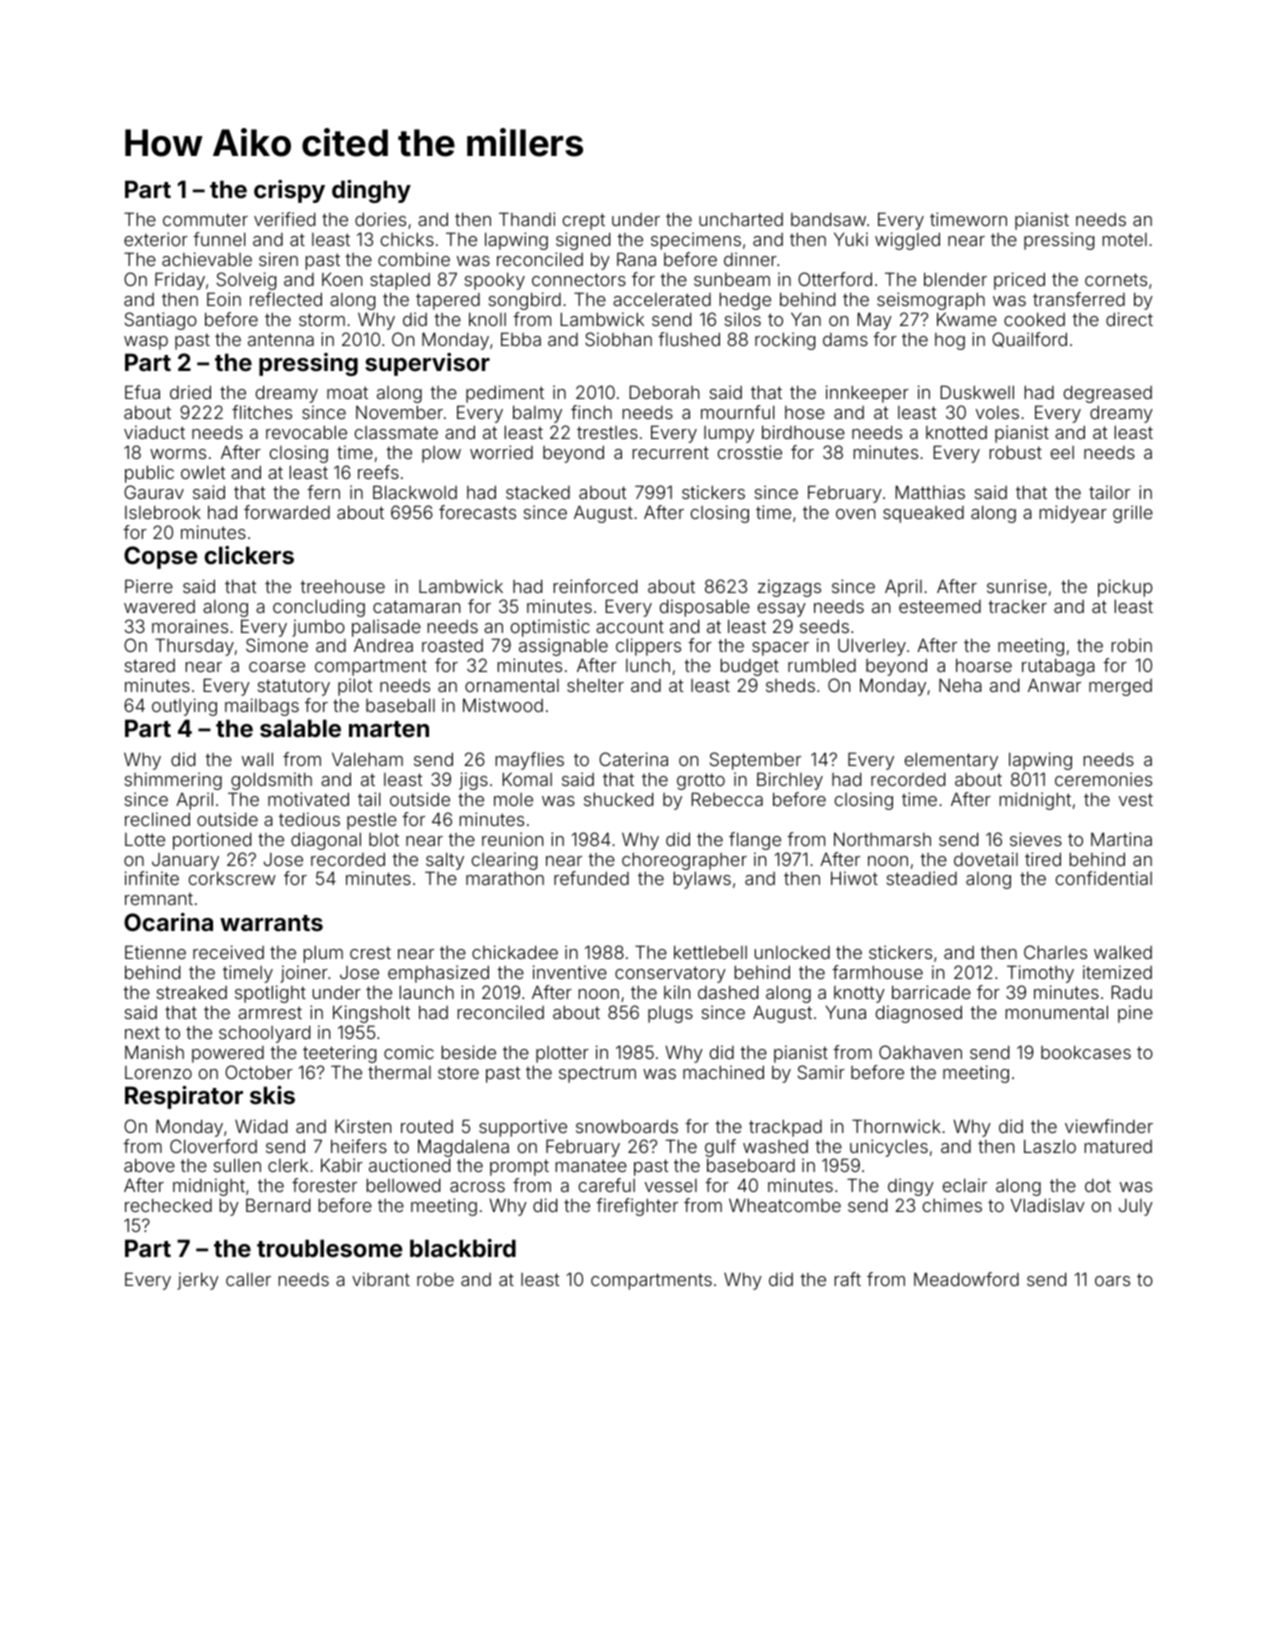 This screenshot has height=1652, width=1277. I want to click on Timothy, so click(1040, 974).
